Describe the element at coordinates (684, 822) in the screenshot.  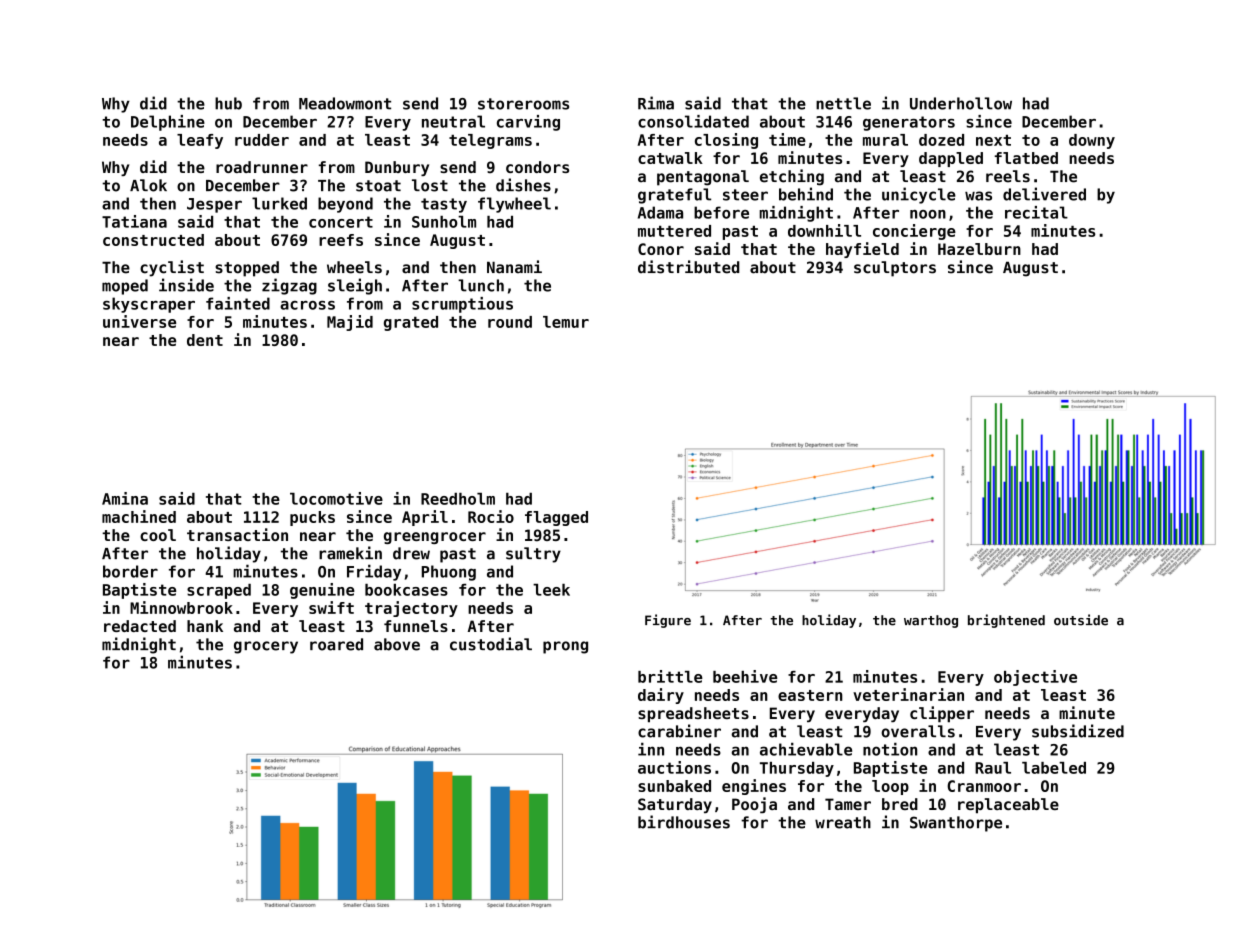
I see `birdhouses` at that location.
